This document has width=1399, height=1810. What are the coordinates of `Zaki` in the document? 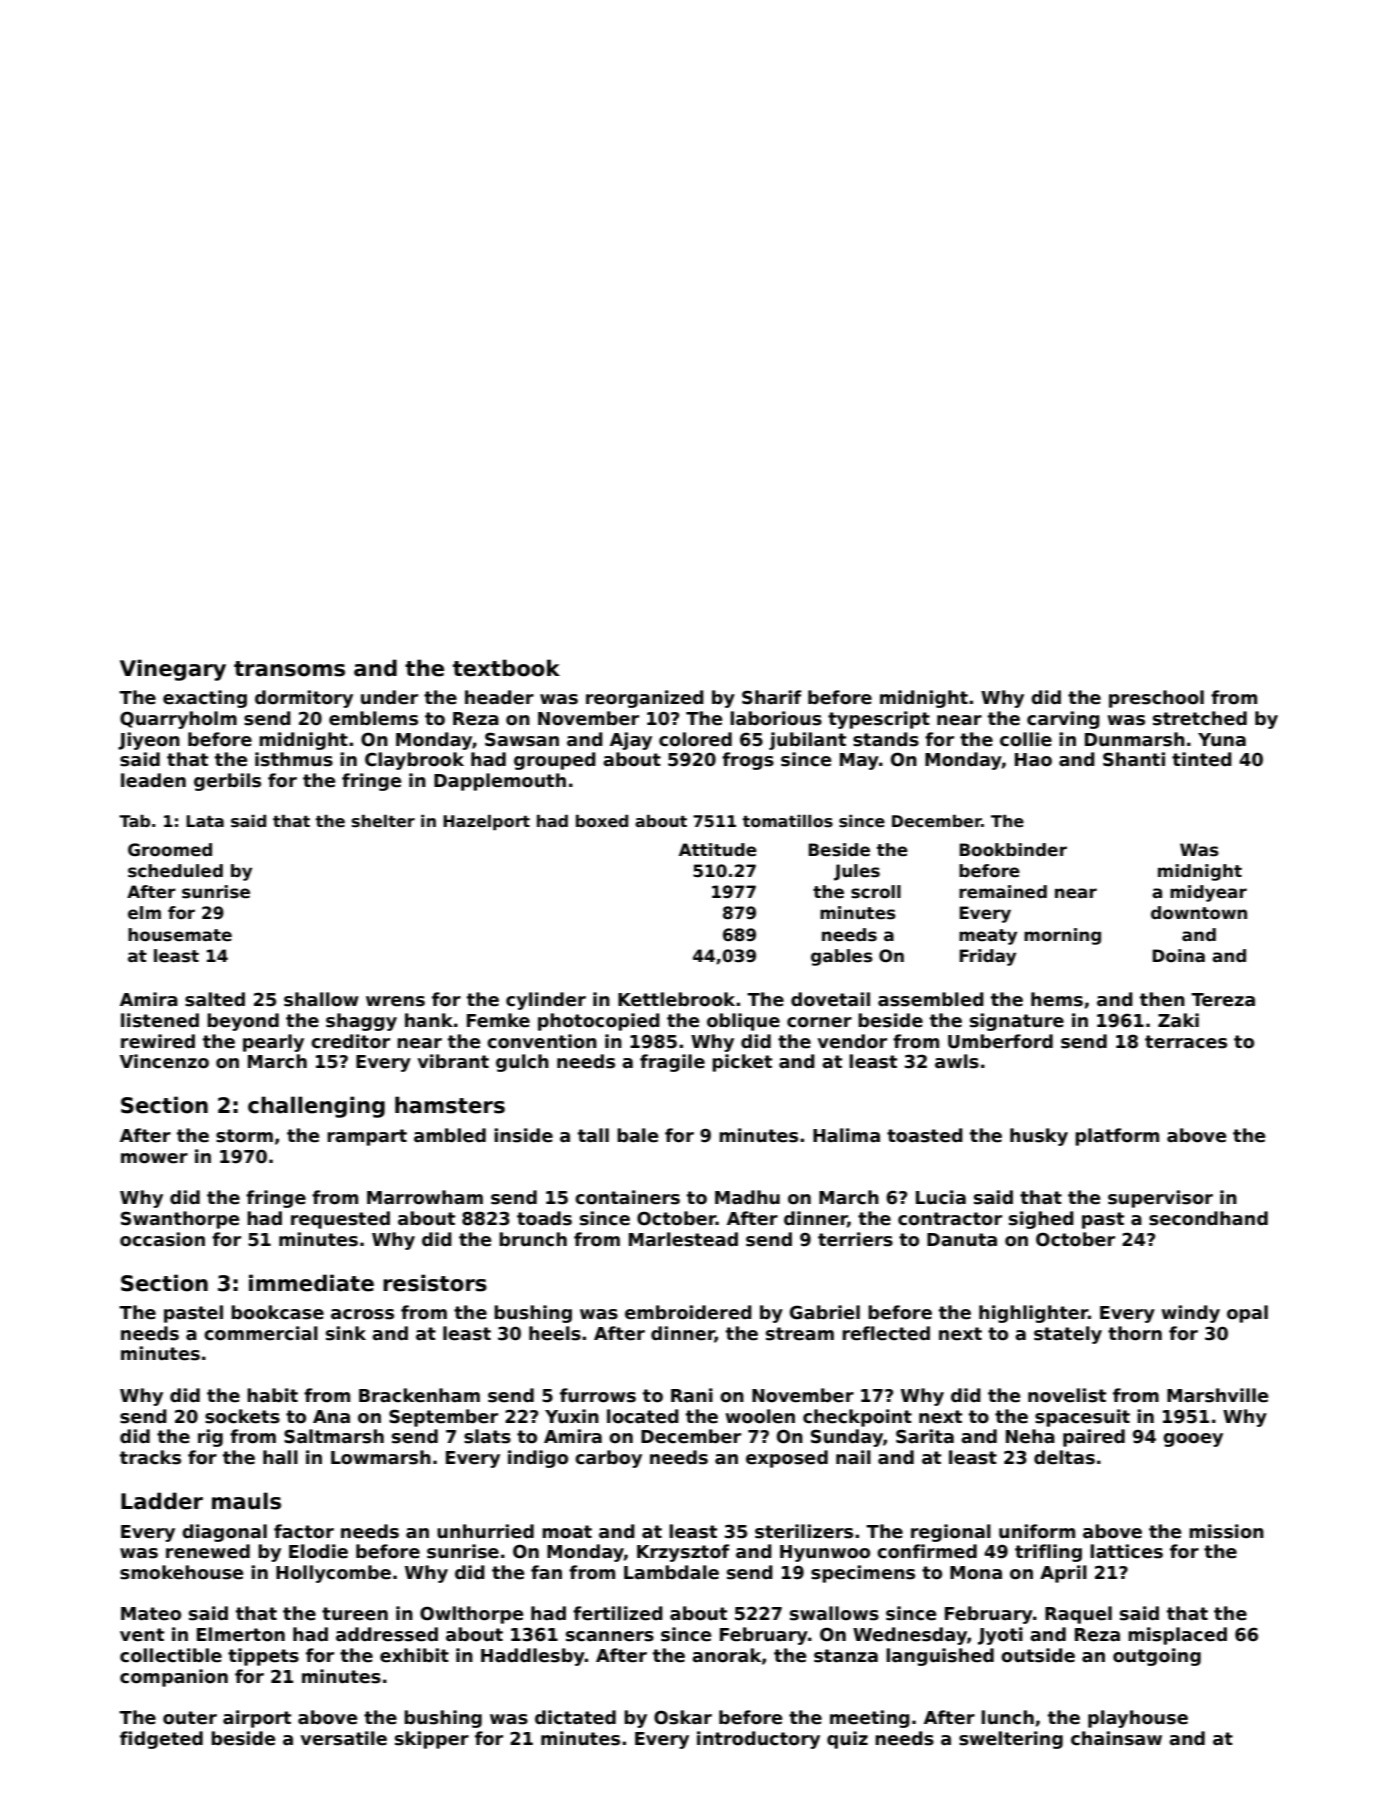 It's located at (1178, 1020).
